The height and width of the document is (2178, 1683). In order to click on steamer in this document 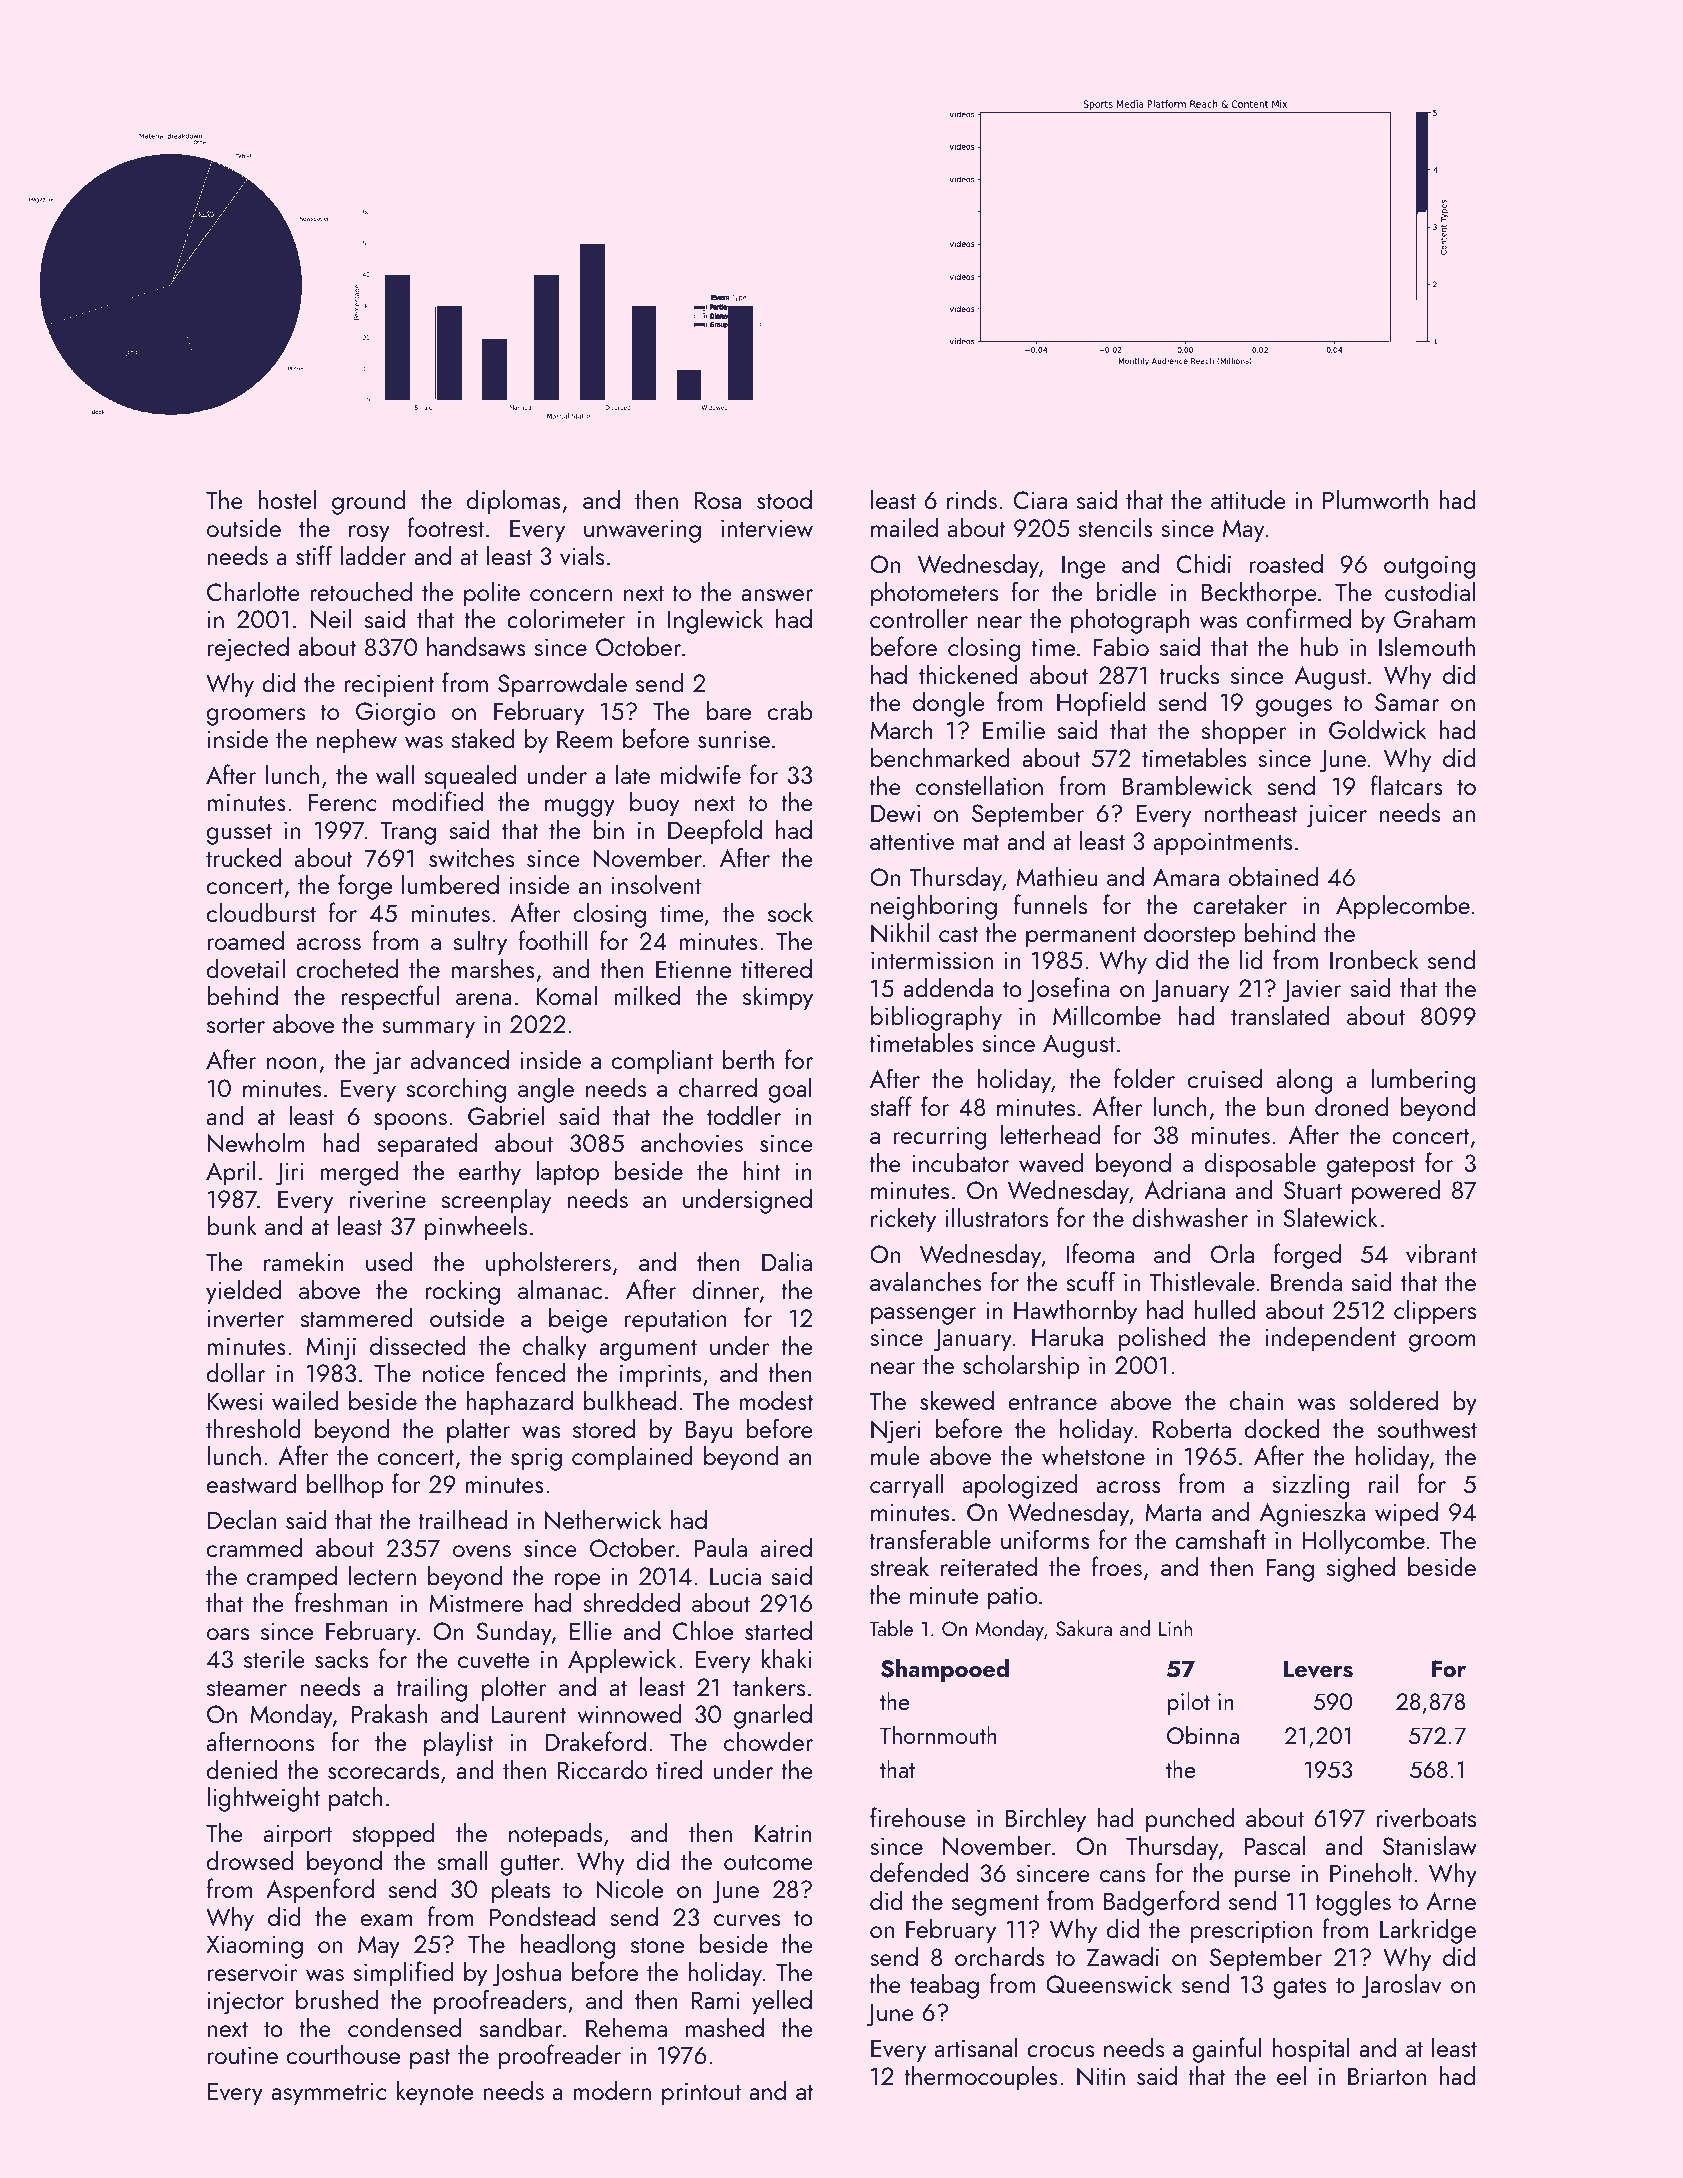, I will do `click(247, 1688)`.
